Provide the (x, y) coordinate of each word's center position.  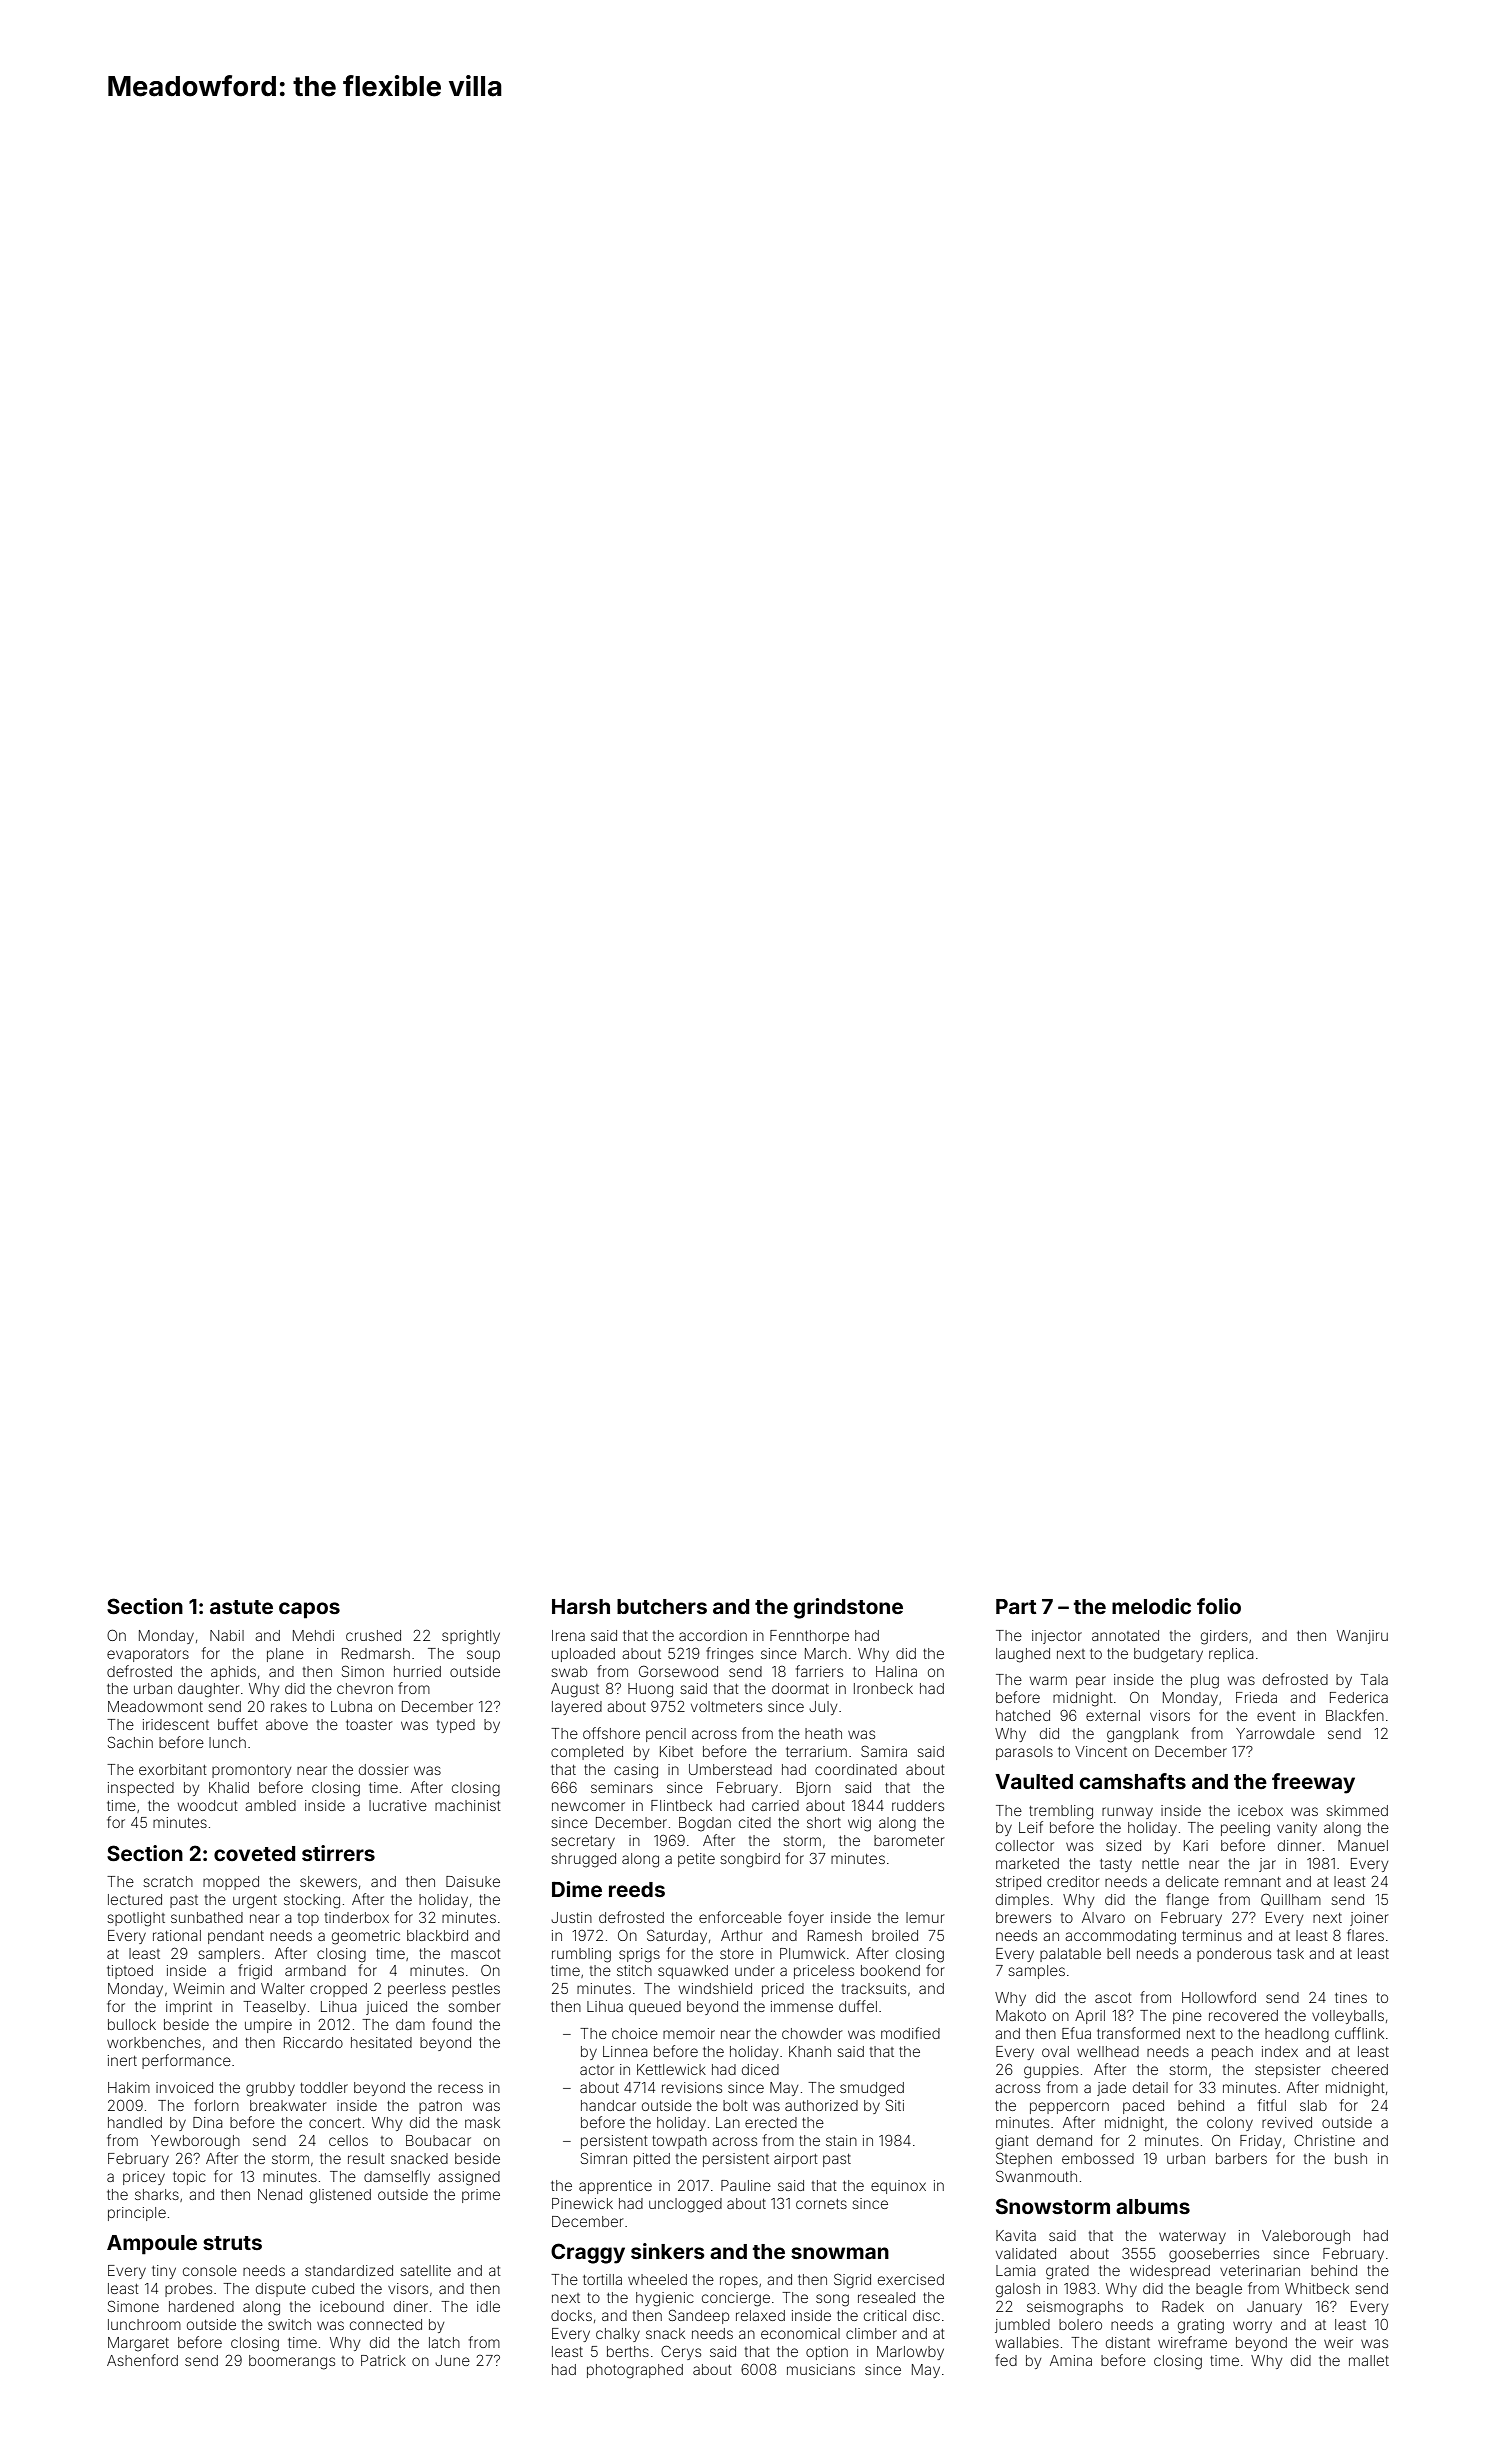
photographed (635, 2371)
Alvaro (1103, 1917)
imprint (189, 2008)
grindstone (848, 1608)
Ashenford (142, 2360)
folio (1219, 1606)
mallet (1369, 2360)
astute (241, 1607)
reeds (637, 1889)
